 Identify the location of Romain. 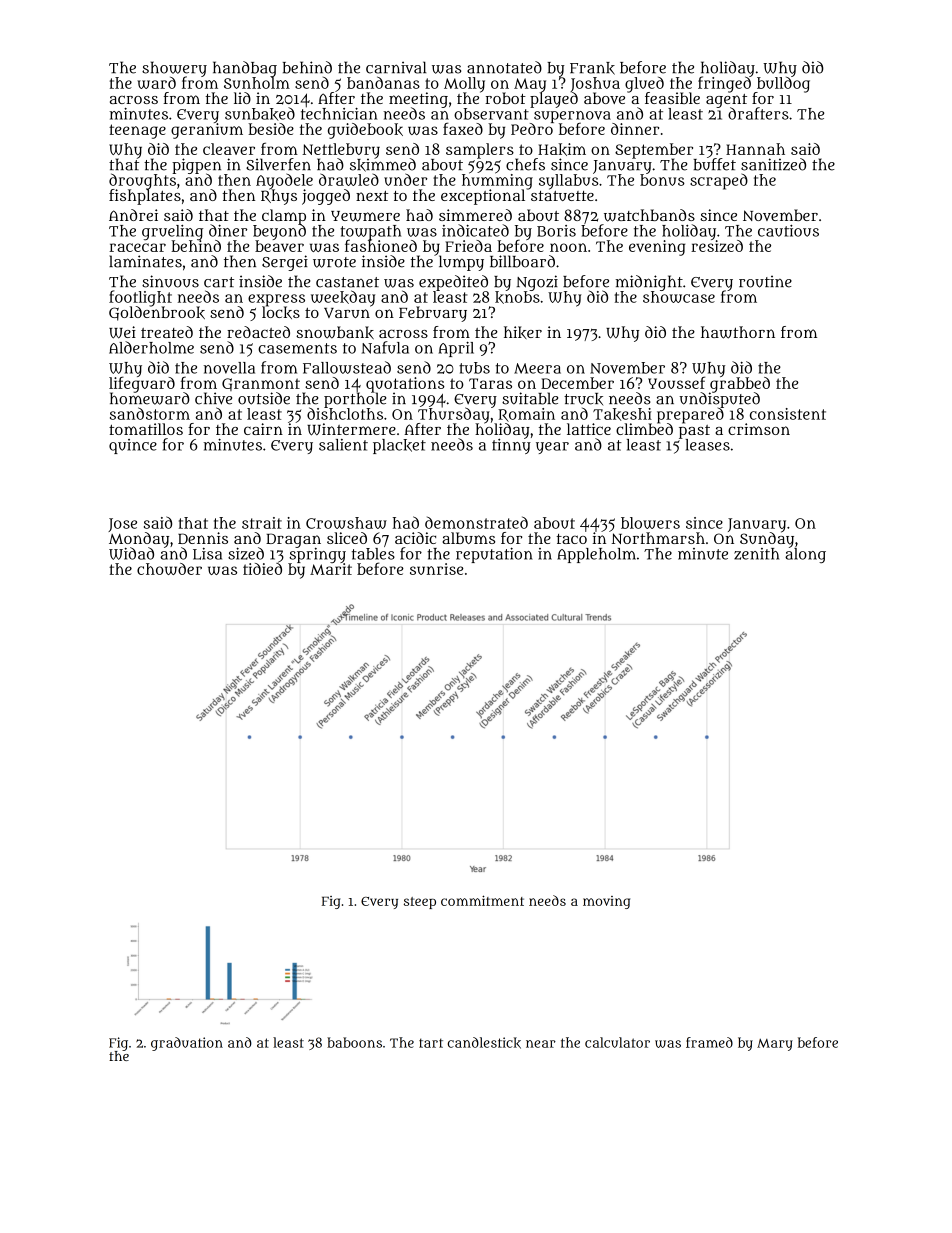
(526, 415).
